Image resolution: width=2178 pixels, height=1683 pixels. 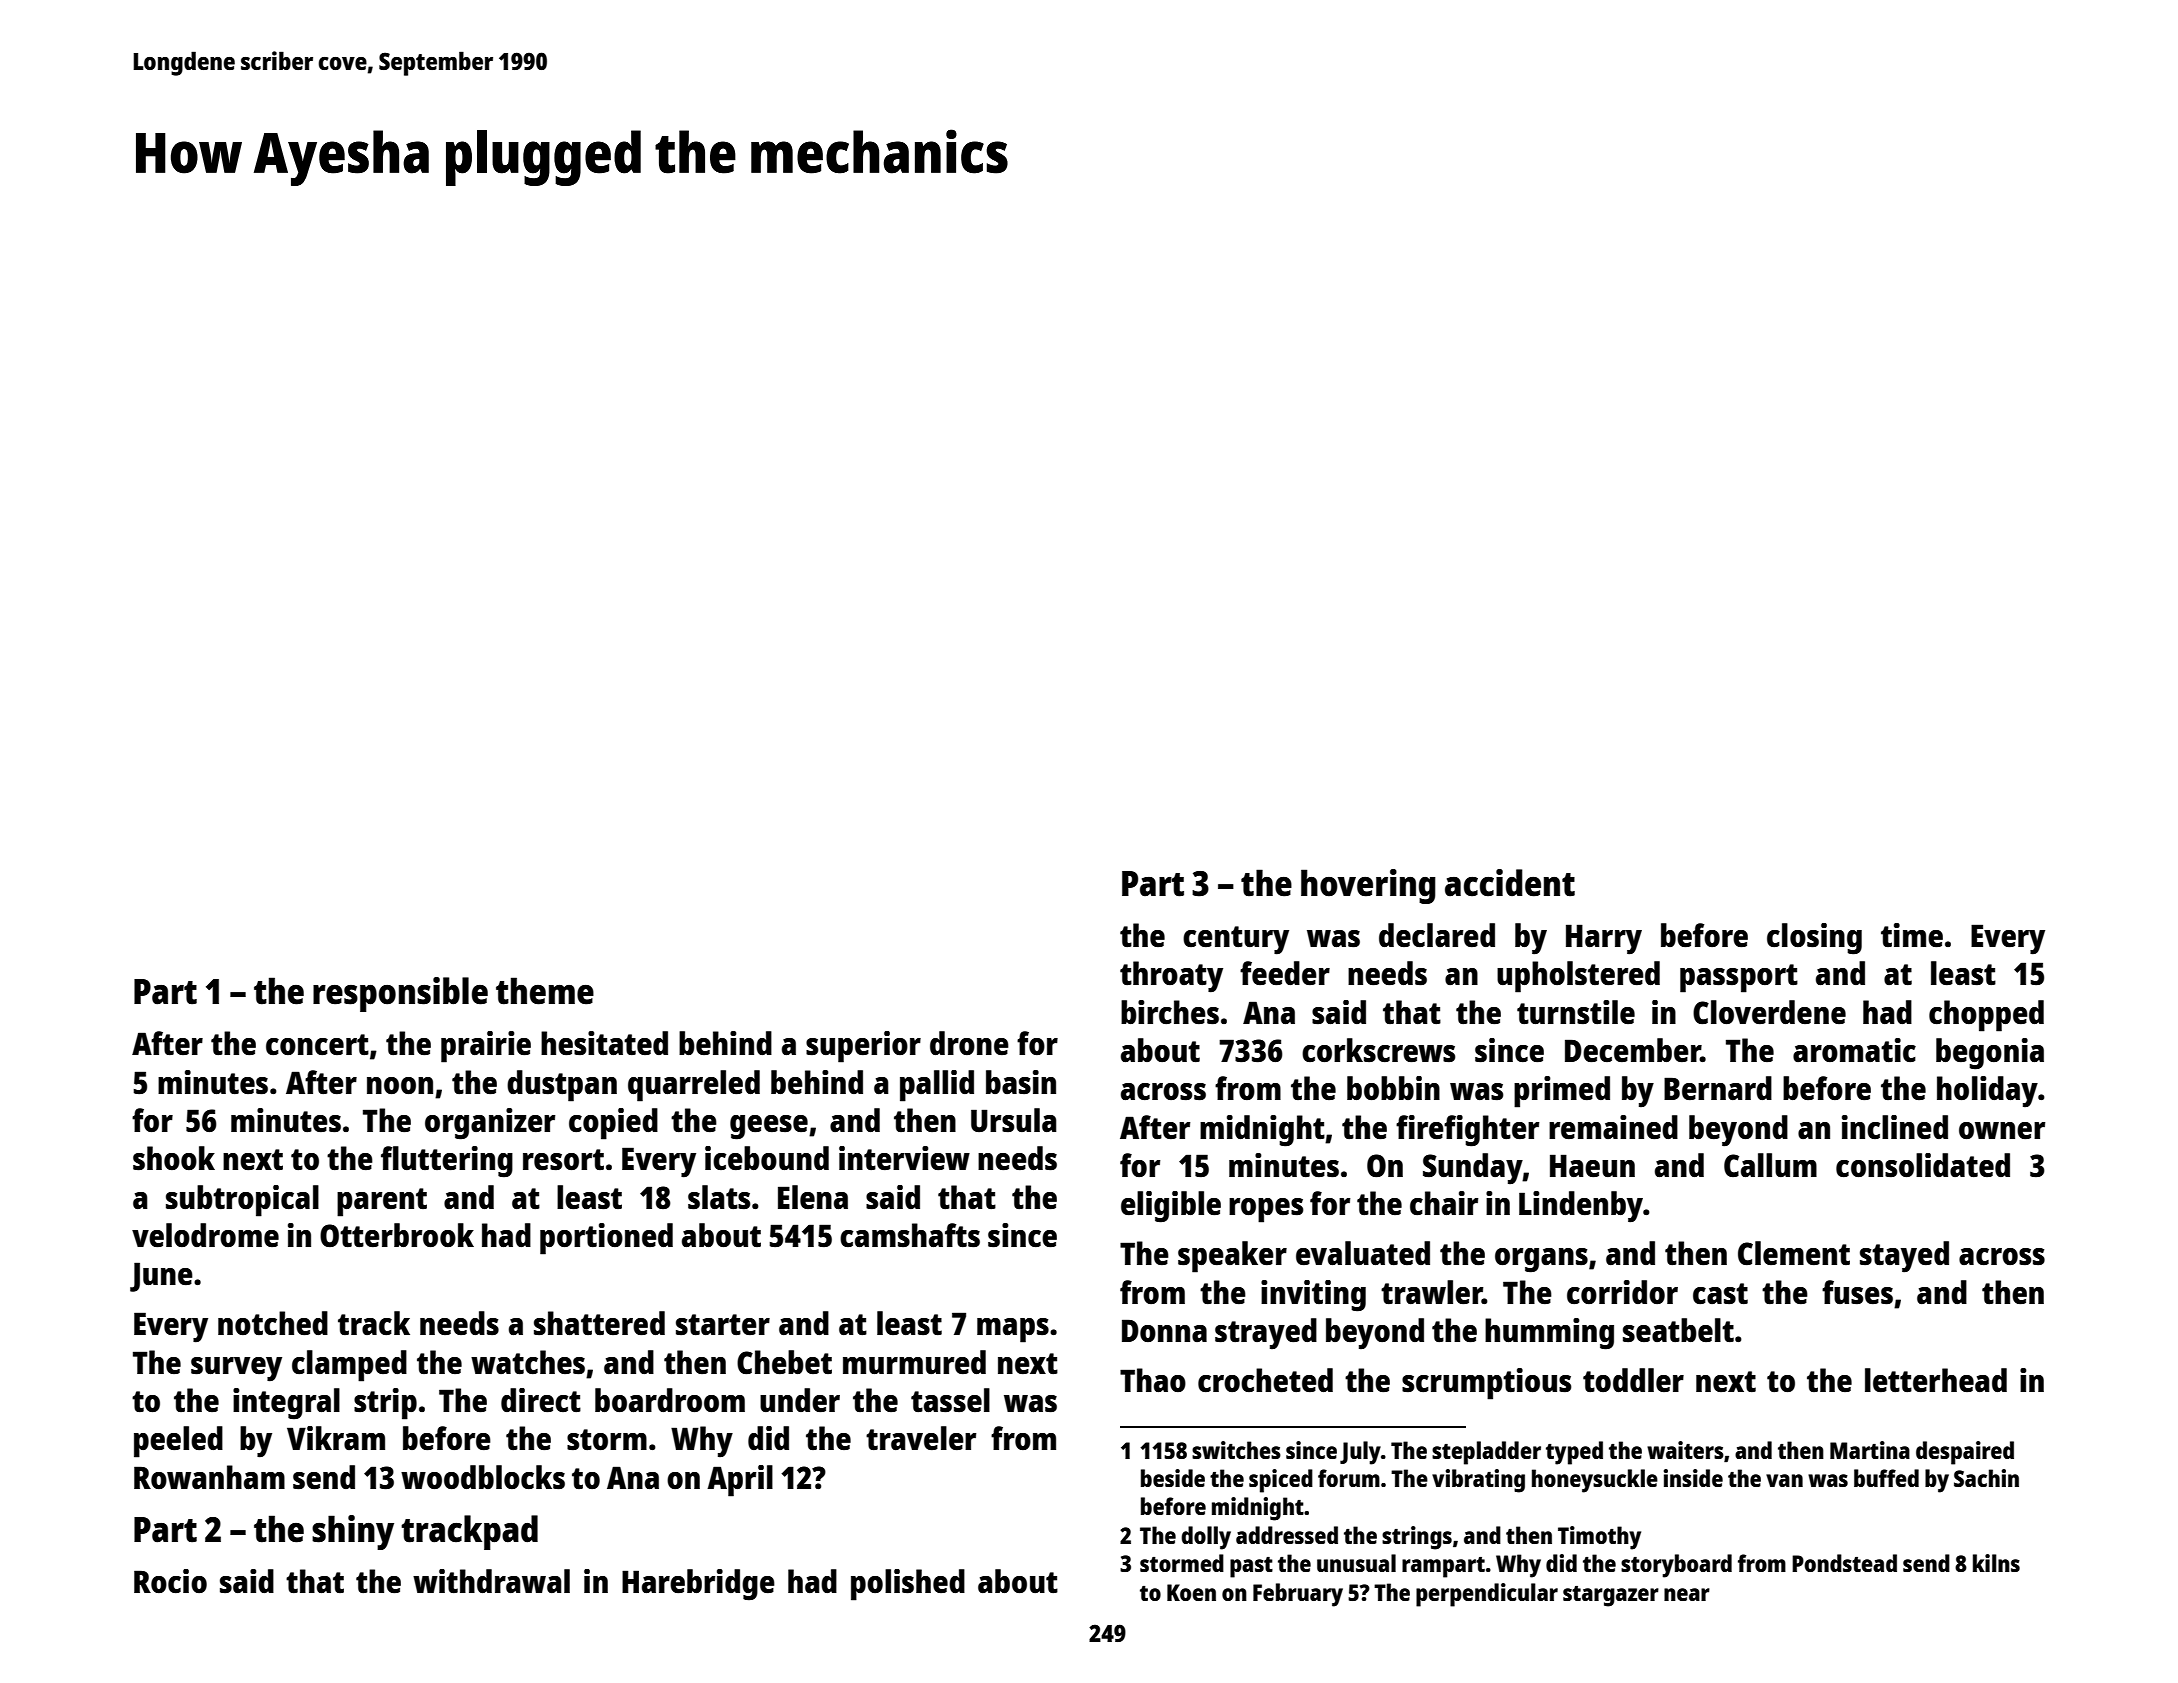 What do you see at coordinates (545, 991) in the image?
I see `theme` at bounding box center [545, 991].
